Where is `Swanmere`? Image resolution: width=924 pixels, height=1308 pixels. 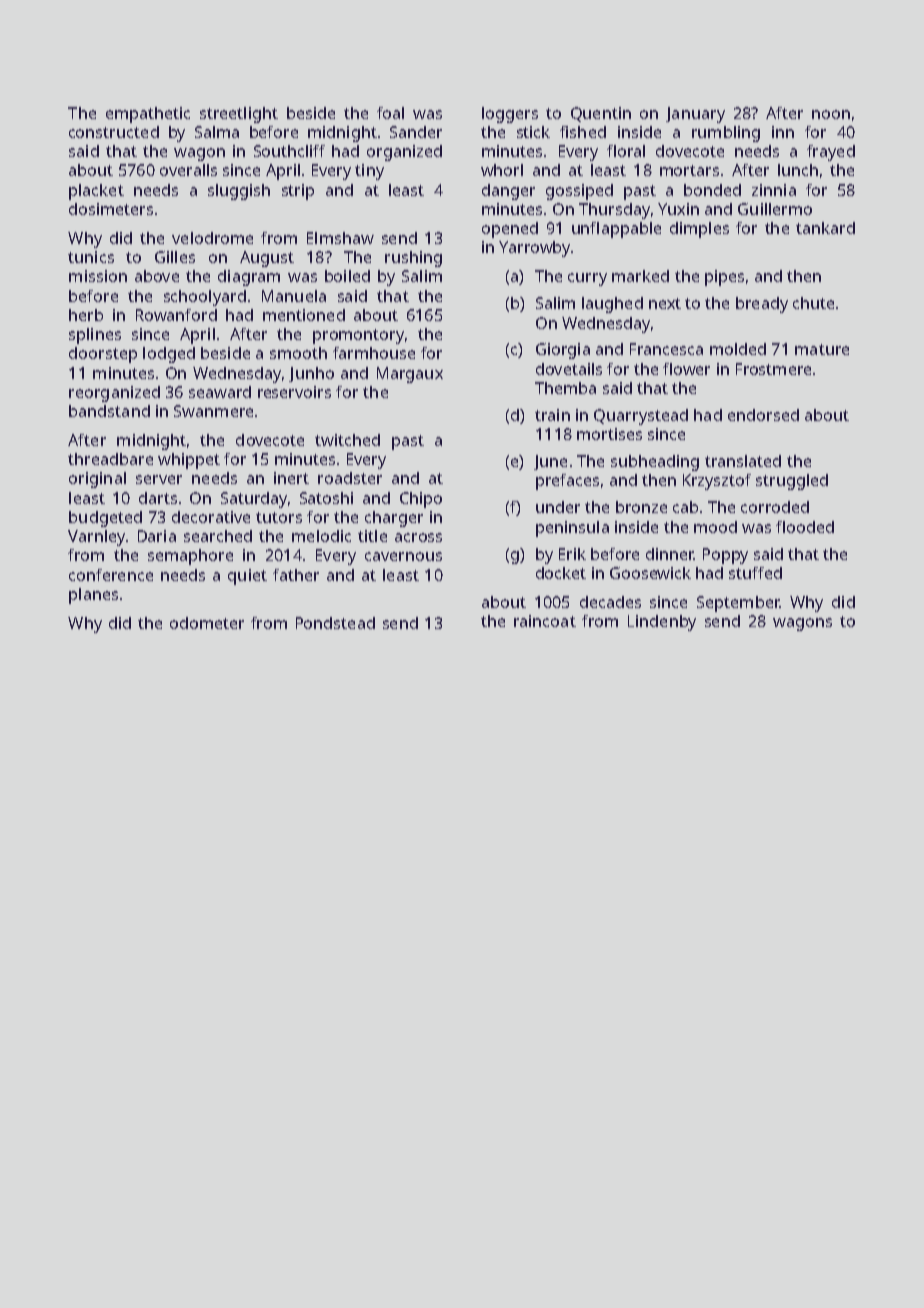 Swanmere is located at coordinates (213, 411).
